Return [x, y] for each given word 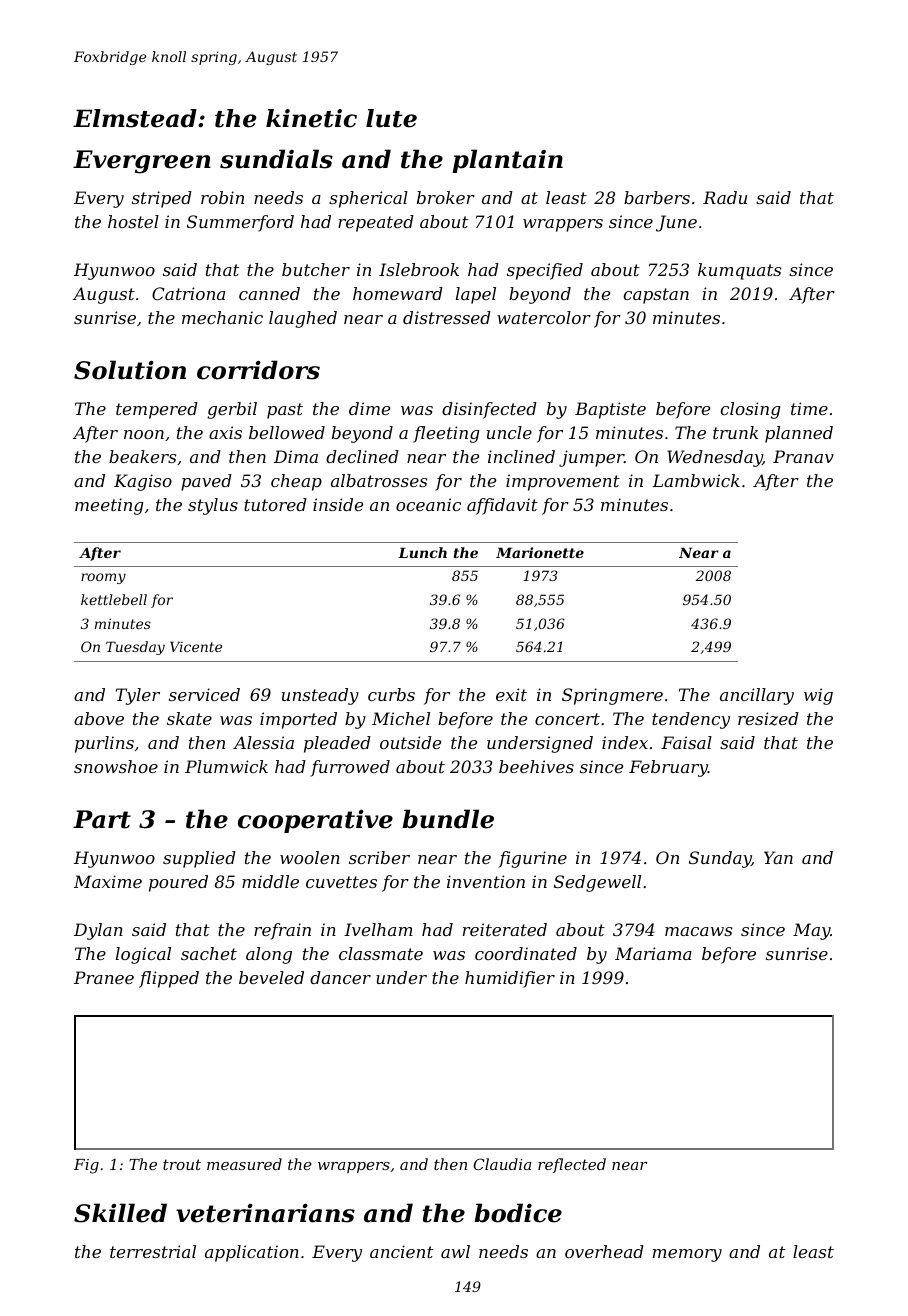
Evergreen [142, 162]
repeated [376, 223]
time [809, 408]
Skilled [120, 1213]
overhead [604, 1251]
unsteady [320, 696]
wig [818, 696]
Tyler [138, 696]
